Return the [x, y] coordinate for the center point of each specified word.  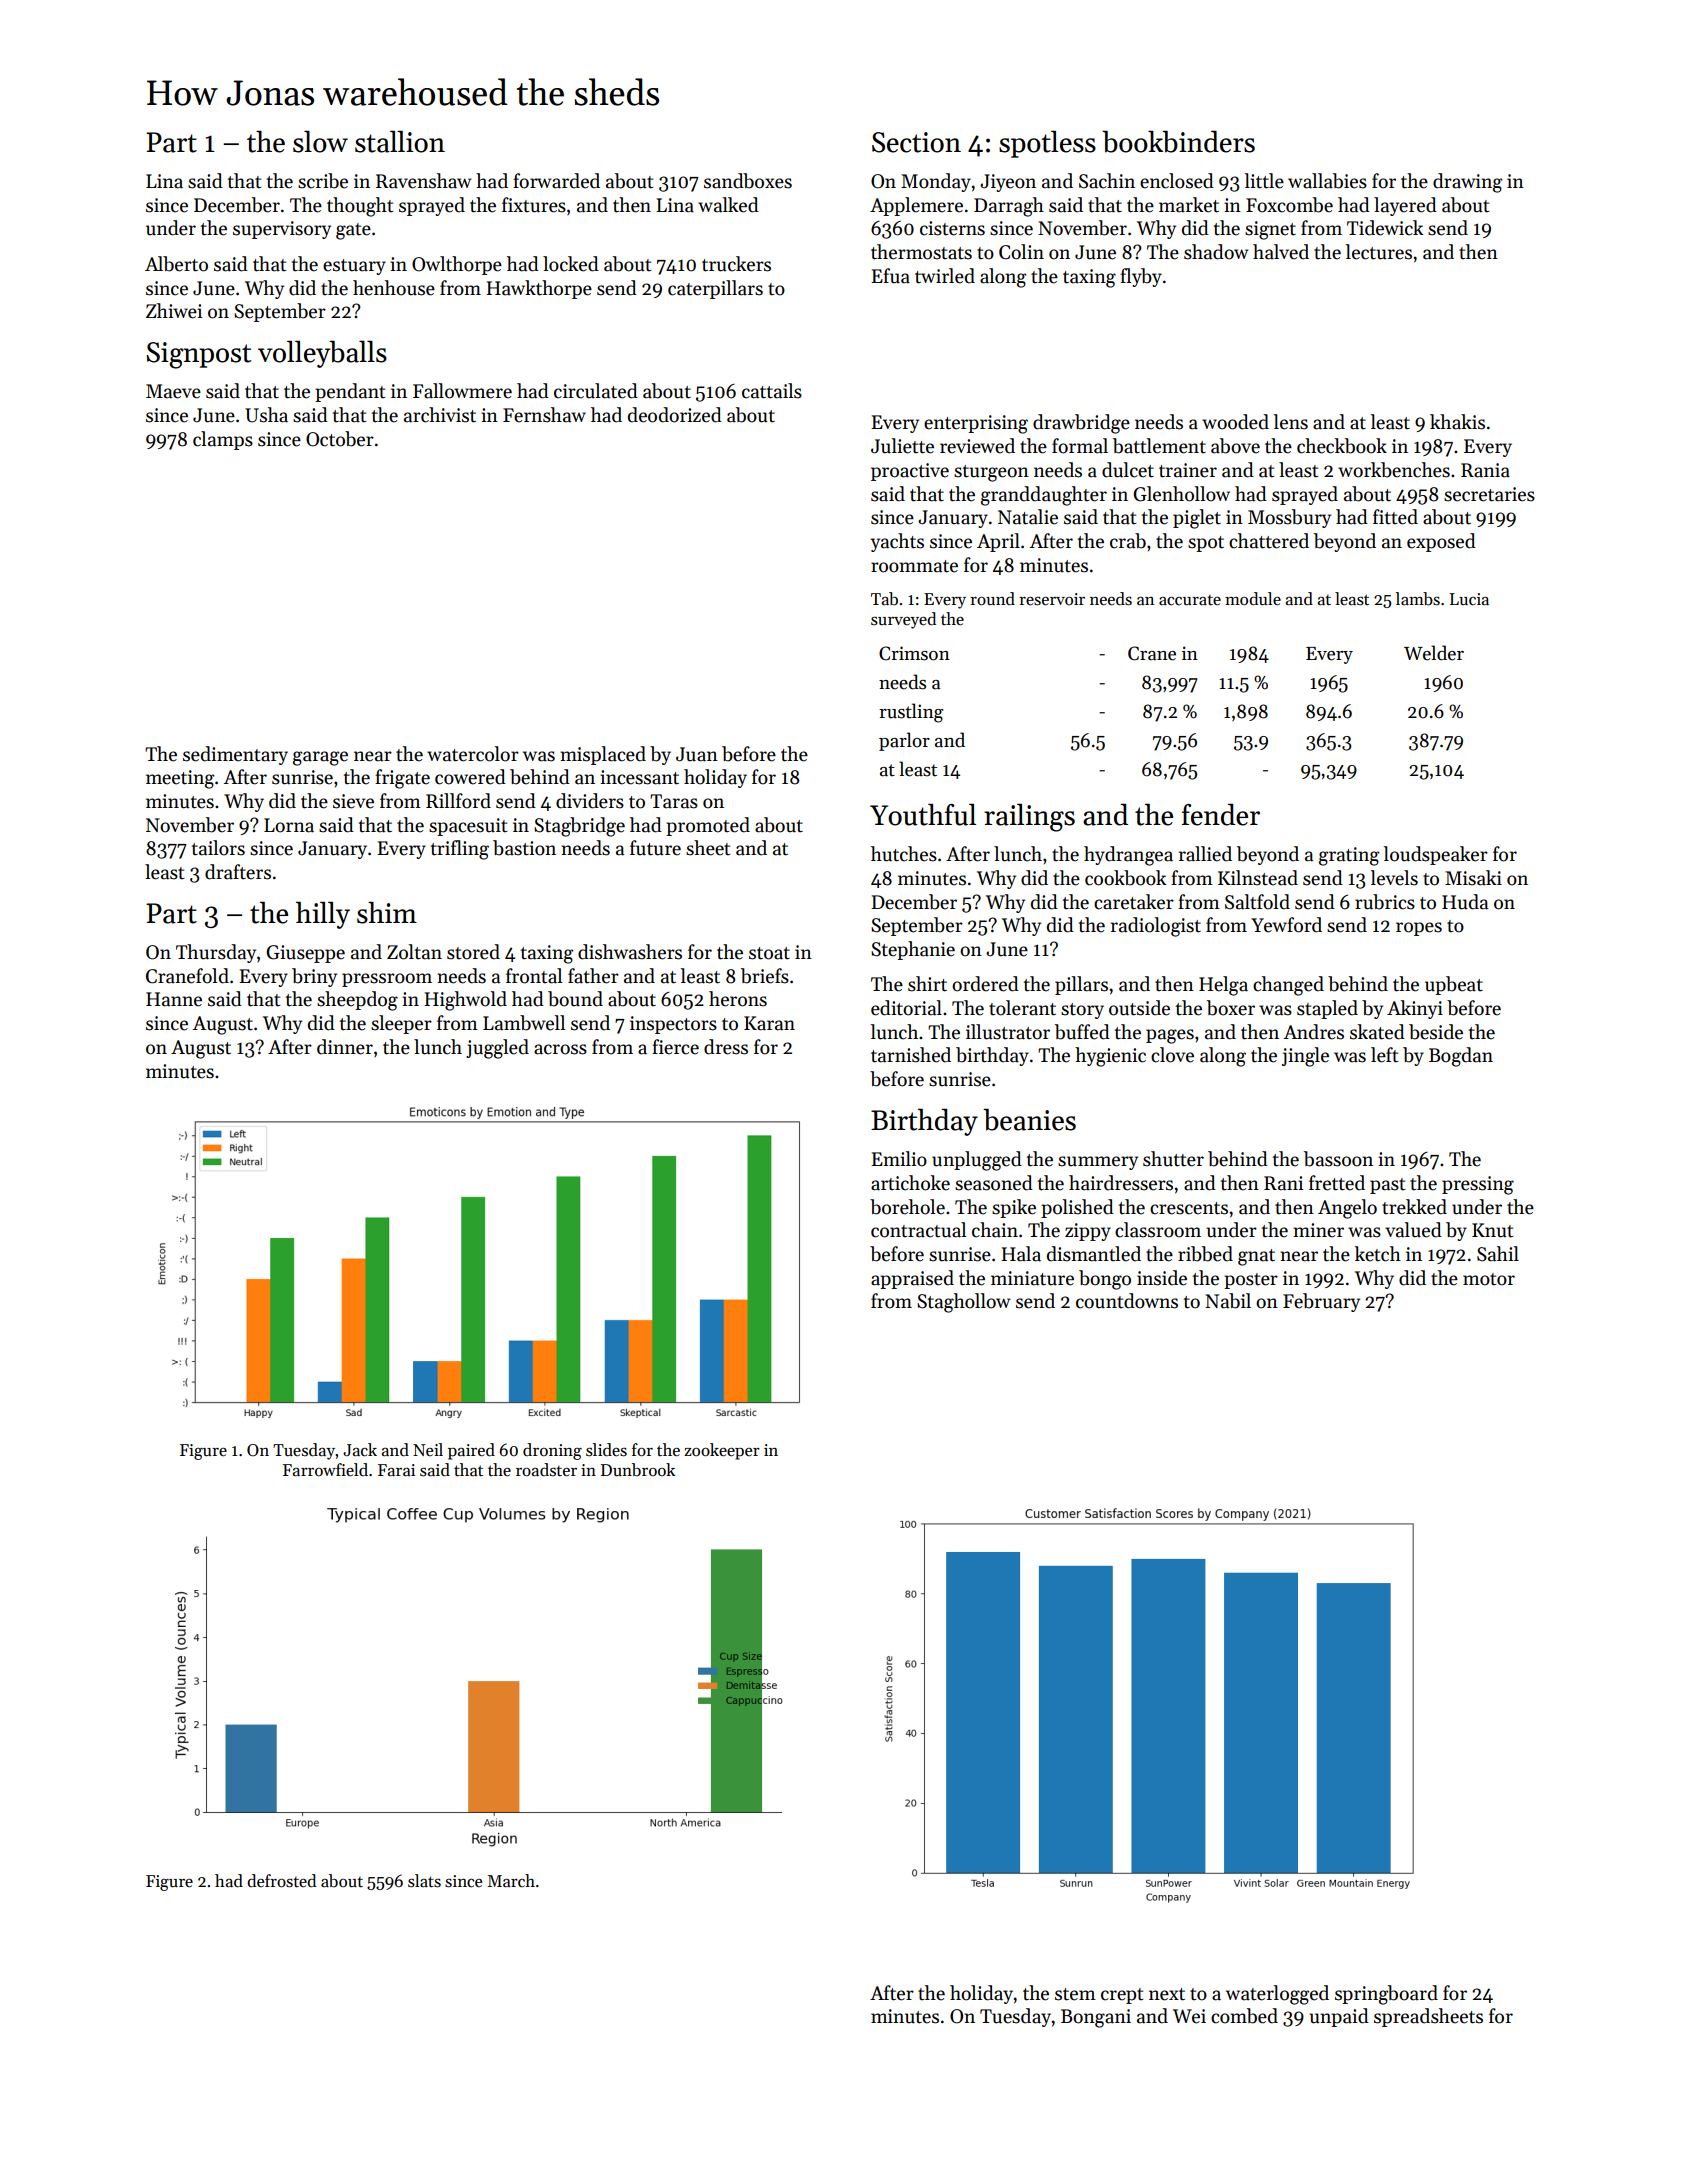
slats [424, 1881]
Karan [769, 1023]
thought [360, 207]
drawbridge [1081, 424]
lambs [1418, 599]
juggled [497, 1049]
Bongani [1096, 2018]
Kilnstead [1258, 878]
